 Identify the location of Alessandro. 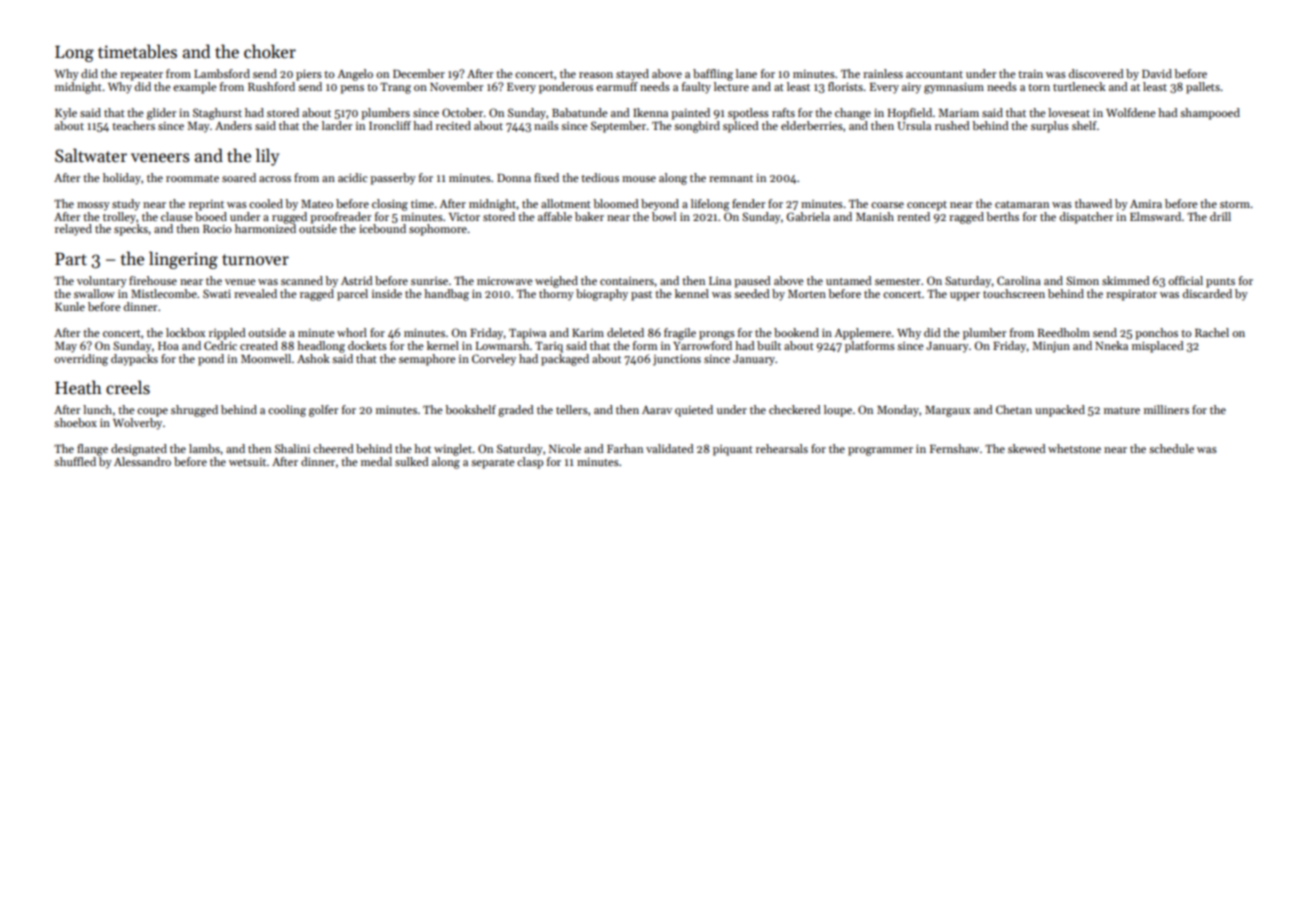
(142, 461).
